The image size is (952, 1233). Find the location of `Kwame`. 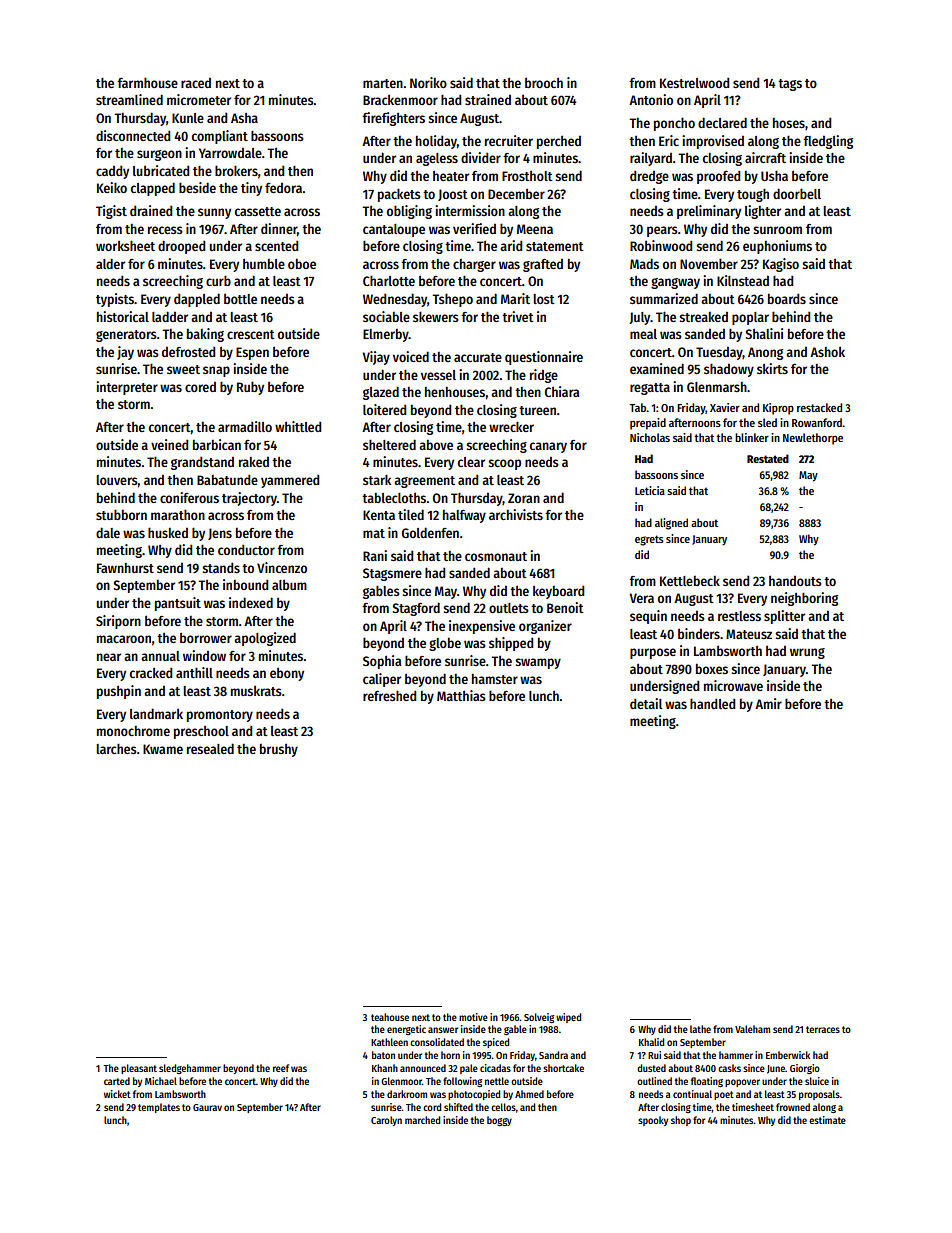

Kwame is located at coordinates (163, 749).
